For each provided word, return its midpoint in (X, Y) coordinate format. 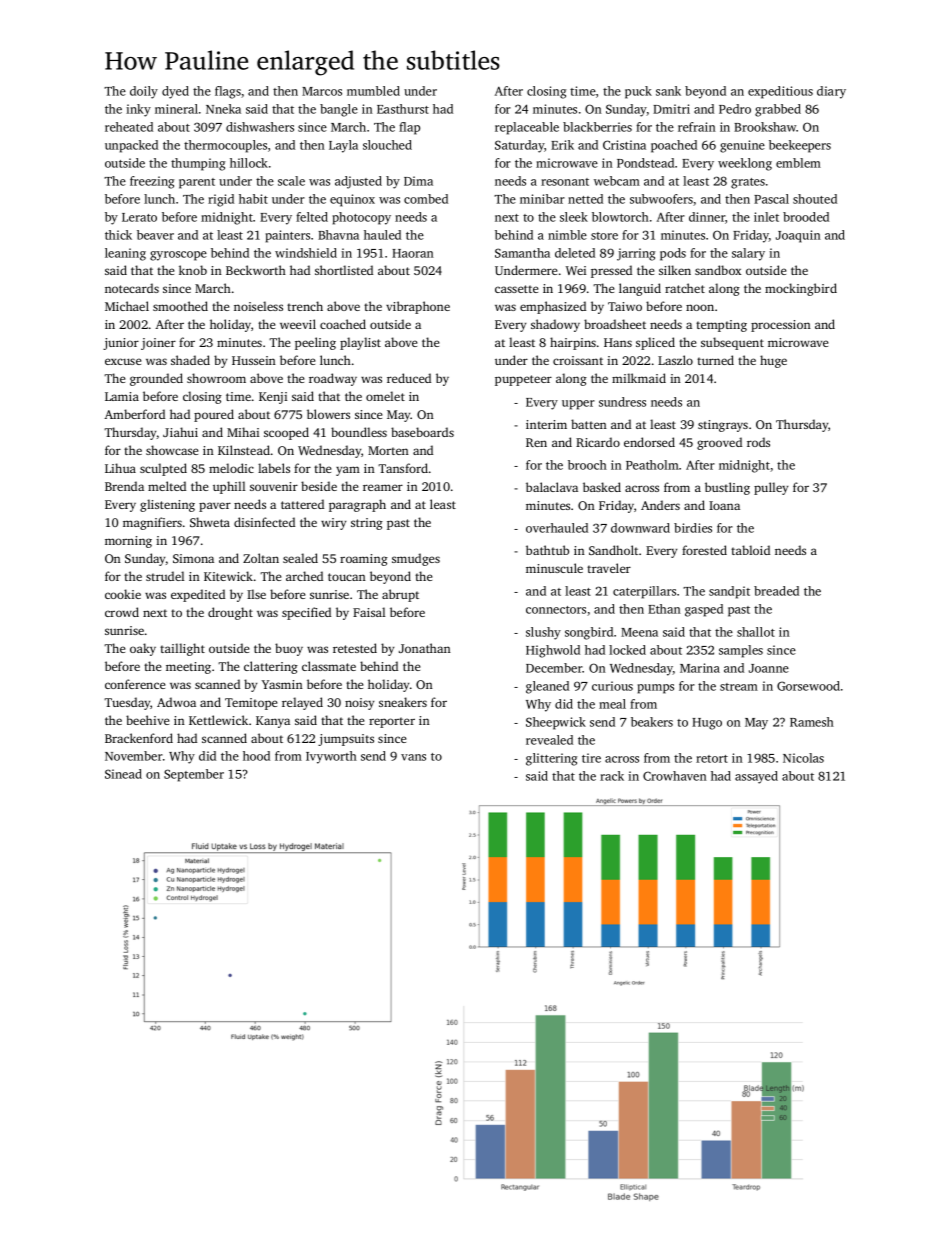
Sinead (123, 774)
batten (589, 424)
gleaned (547, 687)
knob (193, 270)
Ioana (724, 505)
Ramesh (812, 722)
